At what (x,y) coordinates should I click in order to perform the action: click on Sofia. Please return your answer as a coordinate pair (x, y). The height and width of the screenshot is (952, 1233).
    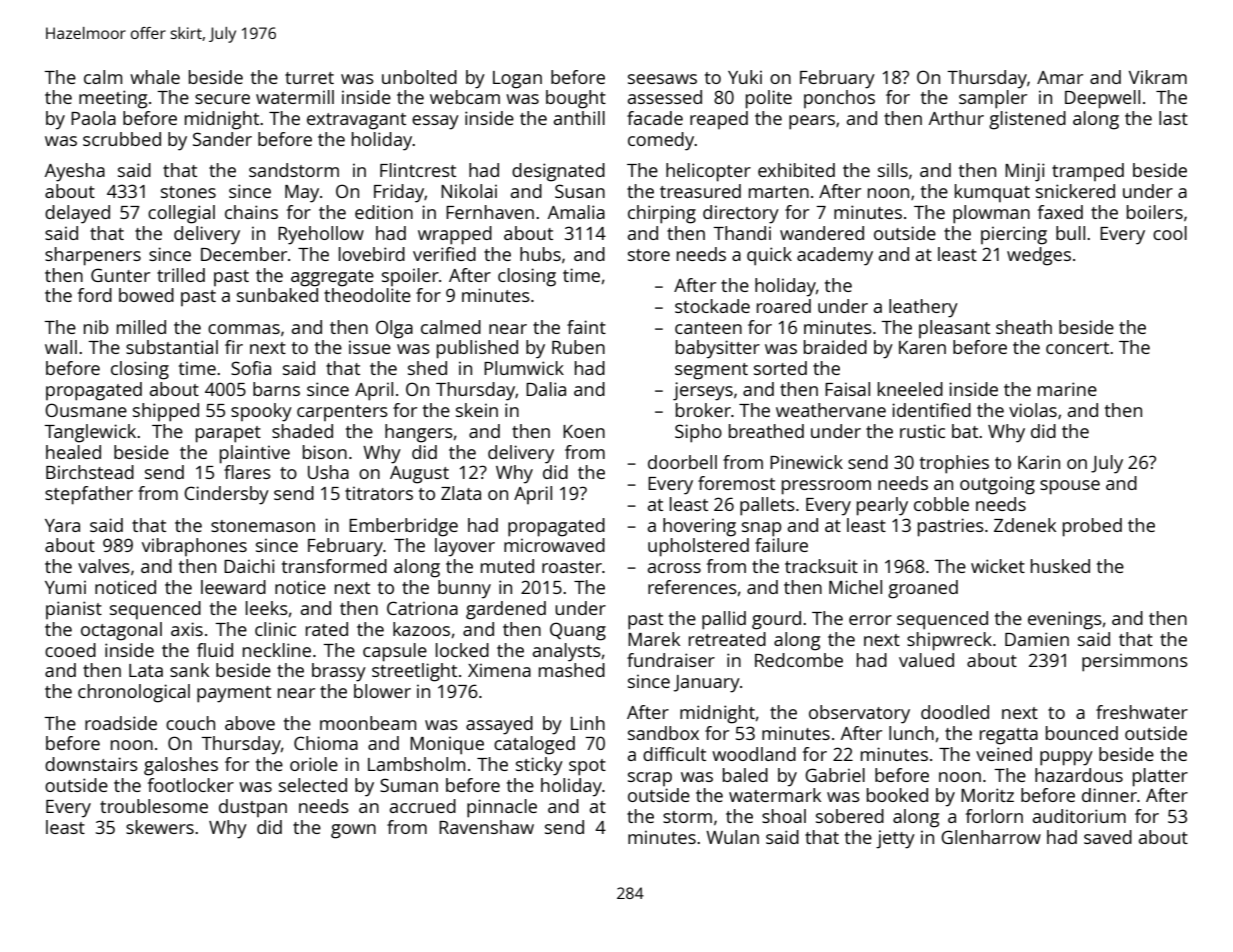
    Looking at the image, I should click on (251, 368).
